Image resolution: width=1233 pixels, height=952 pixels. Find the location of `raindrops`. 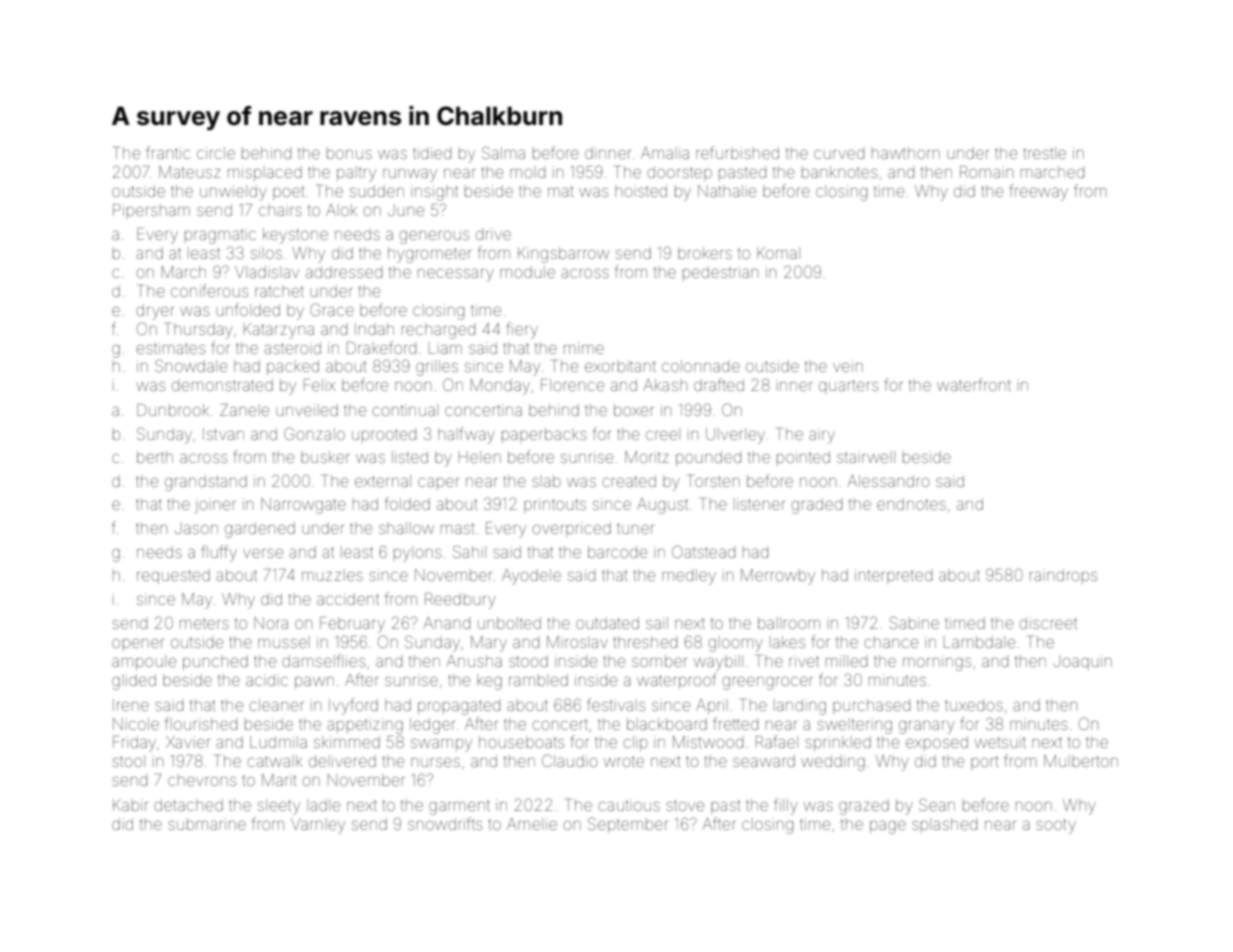

raindrops is located at coordinates (1063, 576).
